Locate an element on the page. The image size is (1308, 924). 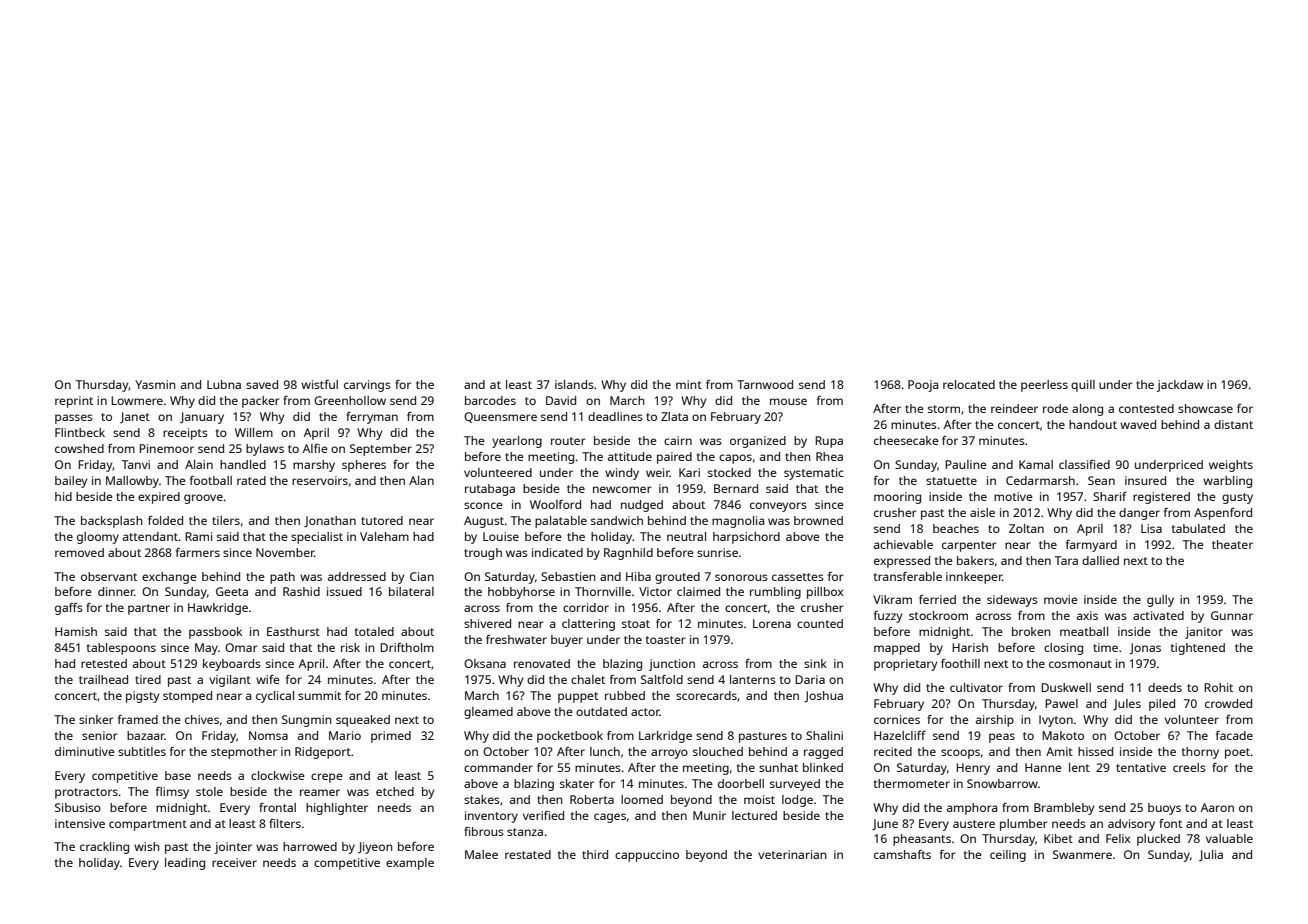
tightened is located at coordinates (1198, 649).
